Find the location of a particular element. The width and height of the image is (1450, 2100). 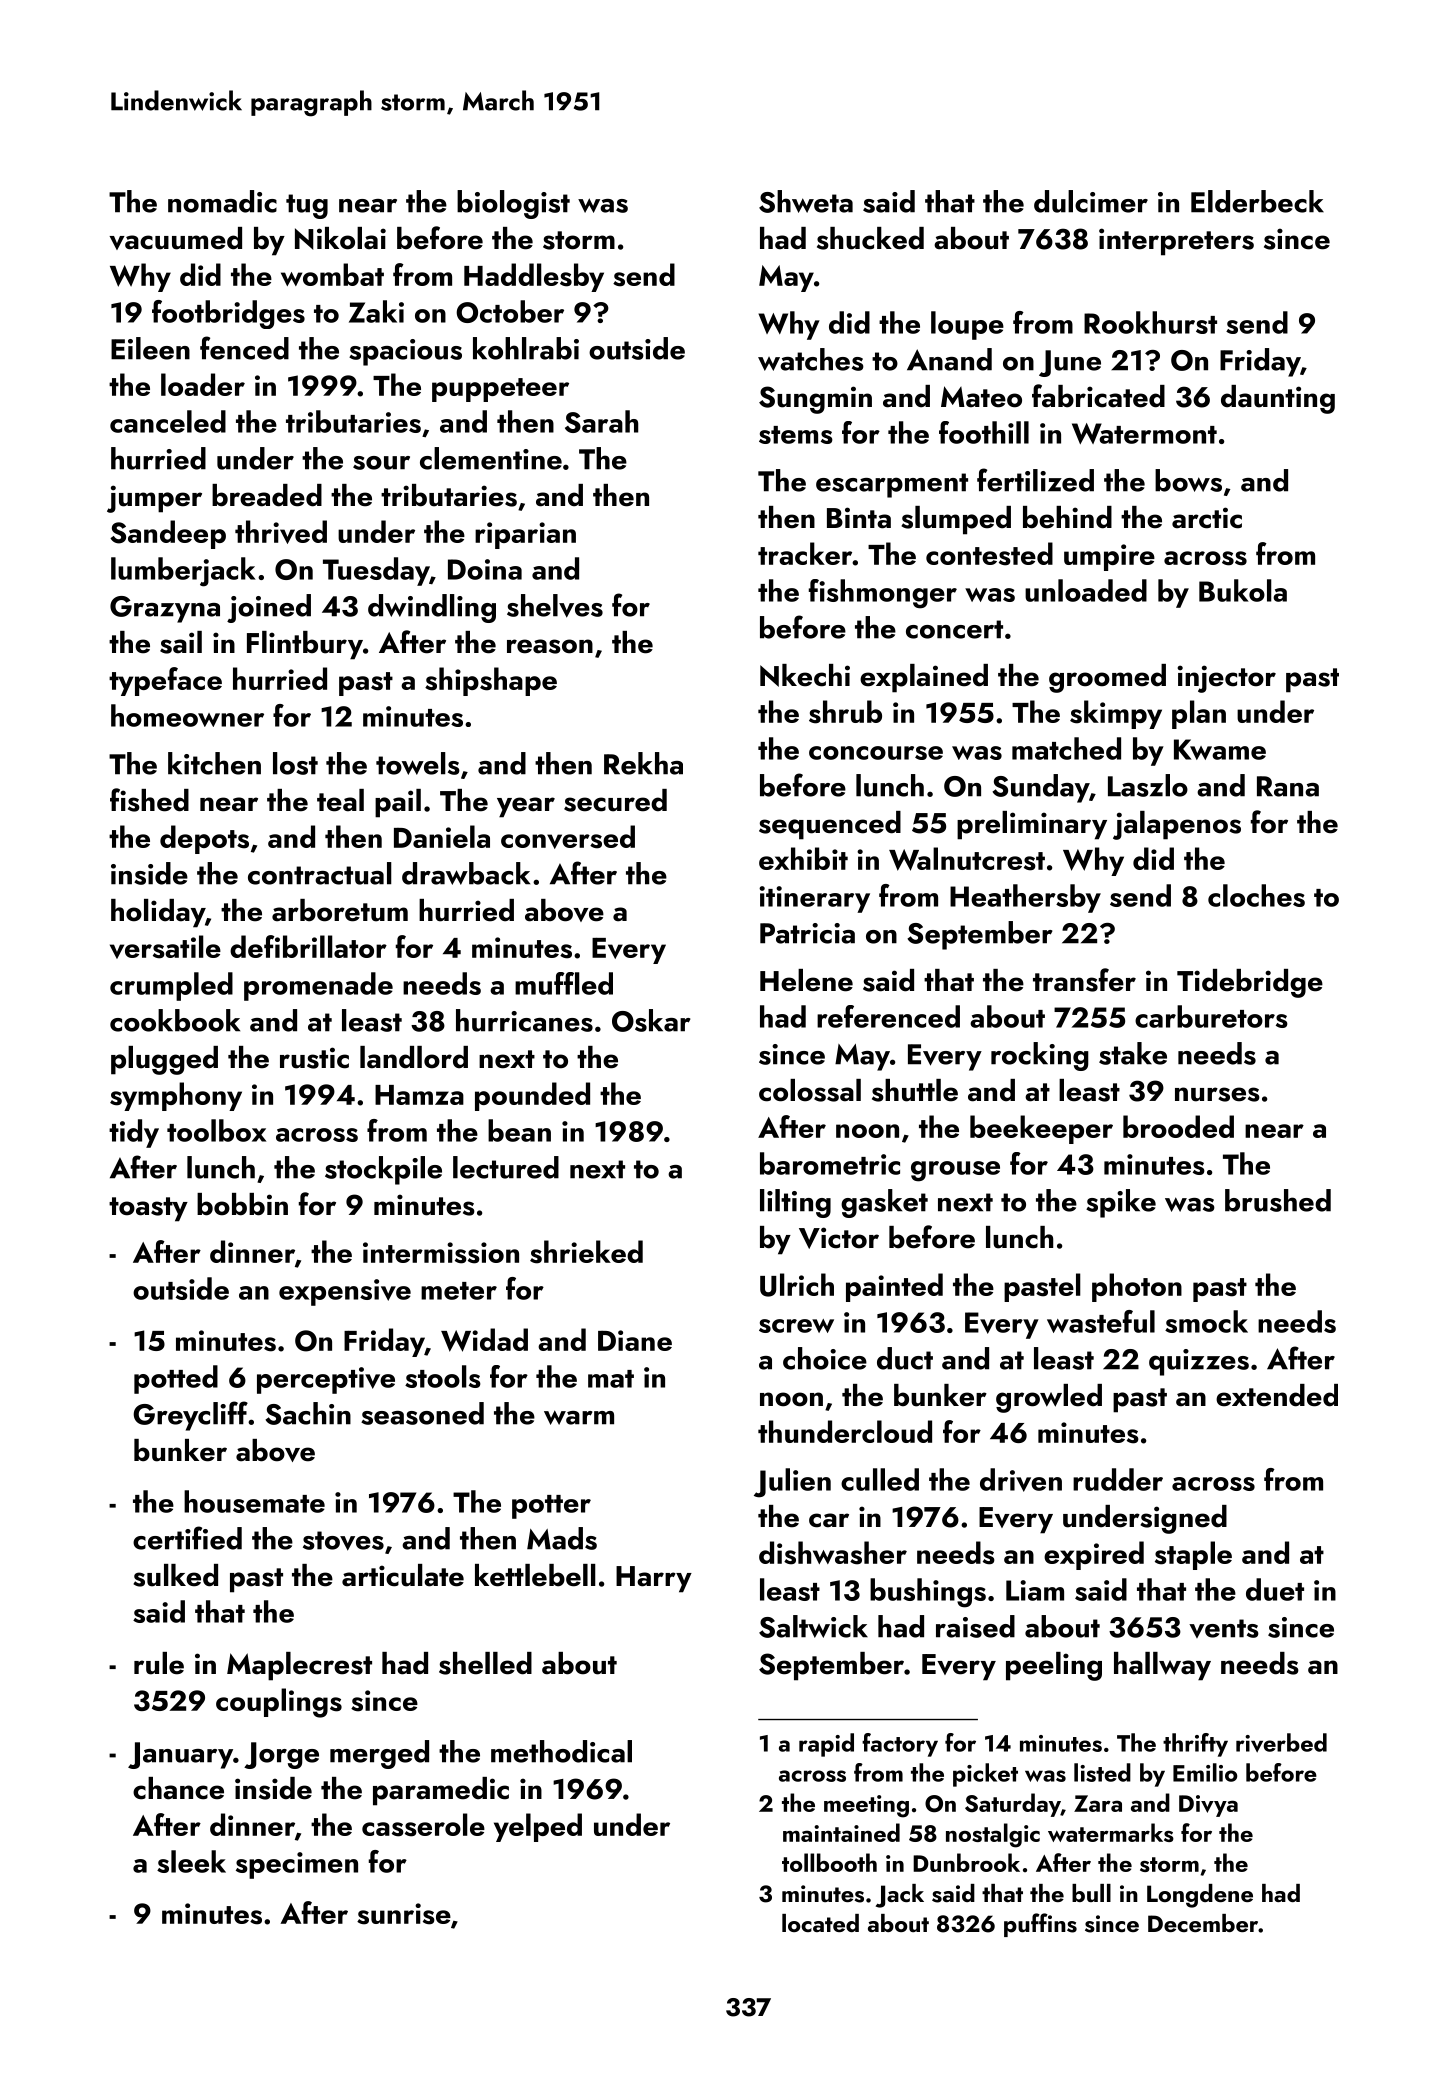

sour is located at coordinates (381, 463).
